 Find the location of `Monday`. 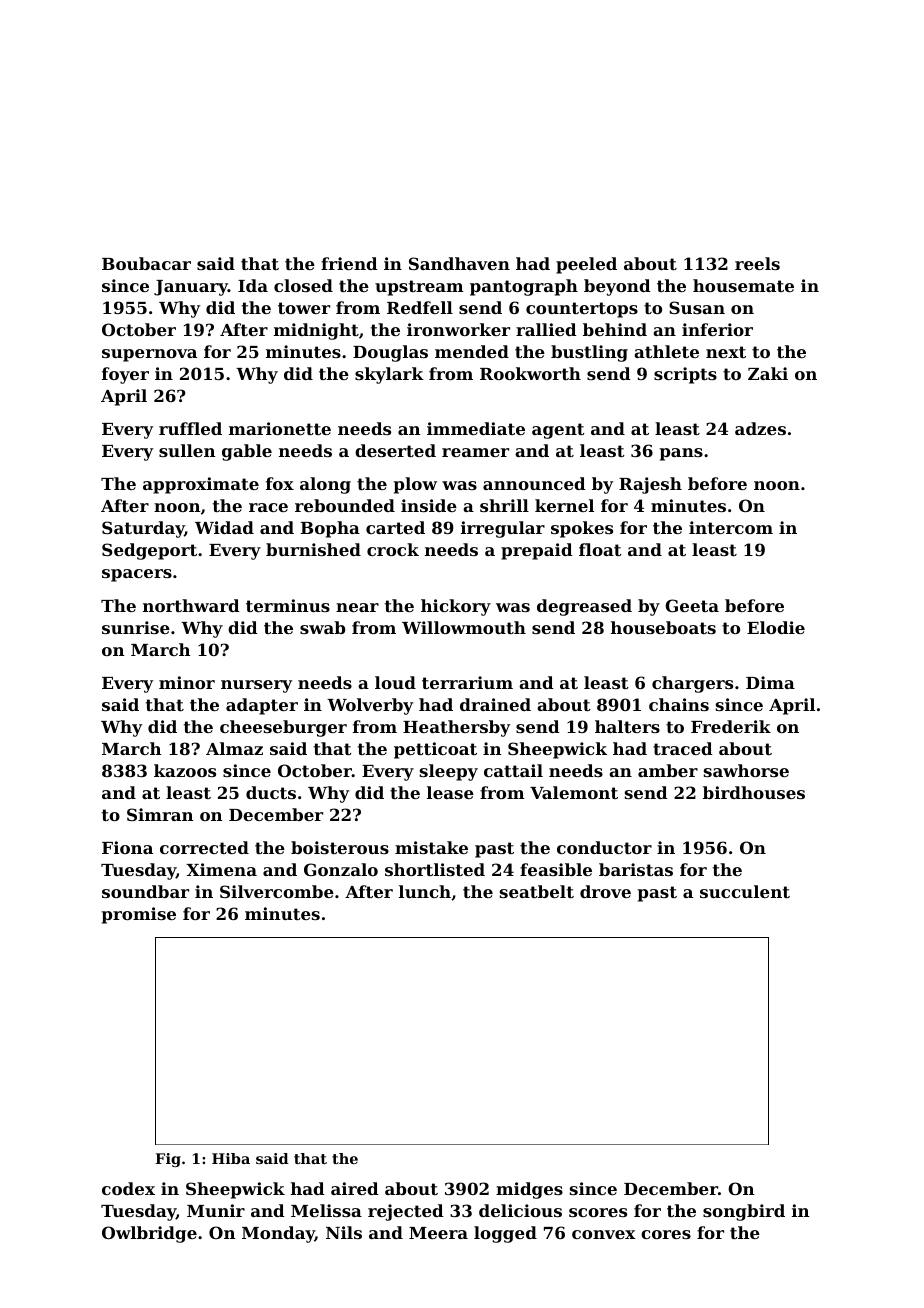

Monday is located at coordinates (278, 1234).
